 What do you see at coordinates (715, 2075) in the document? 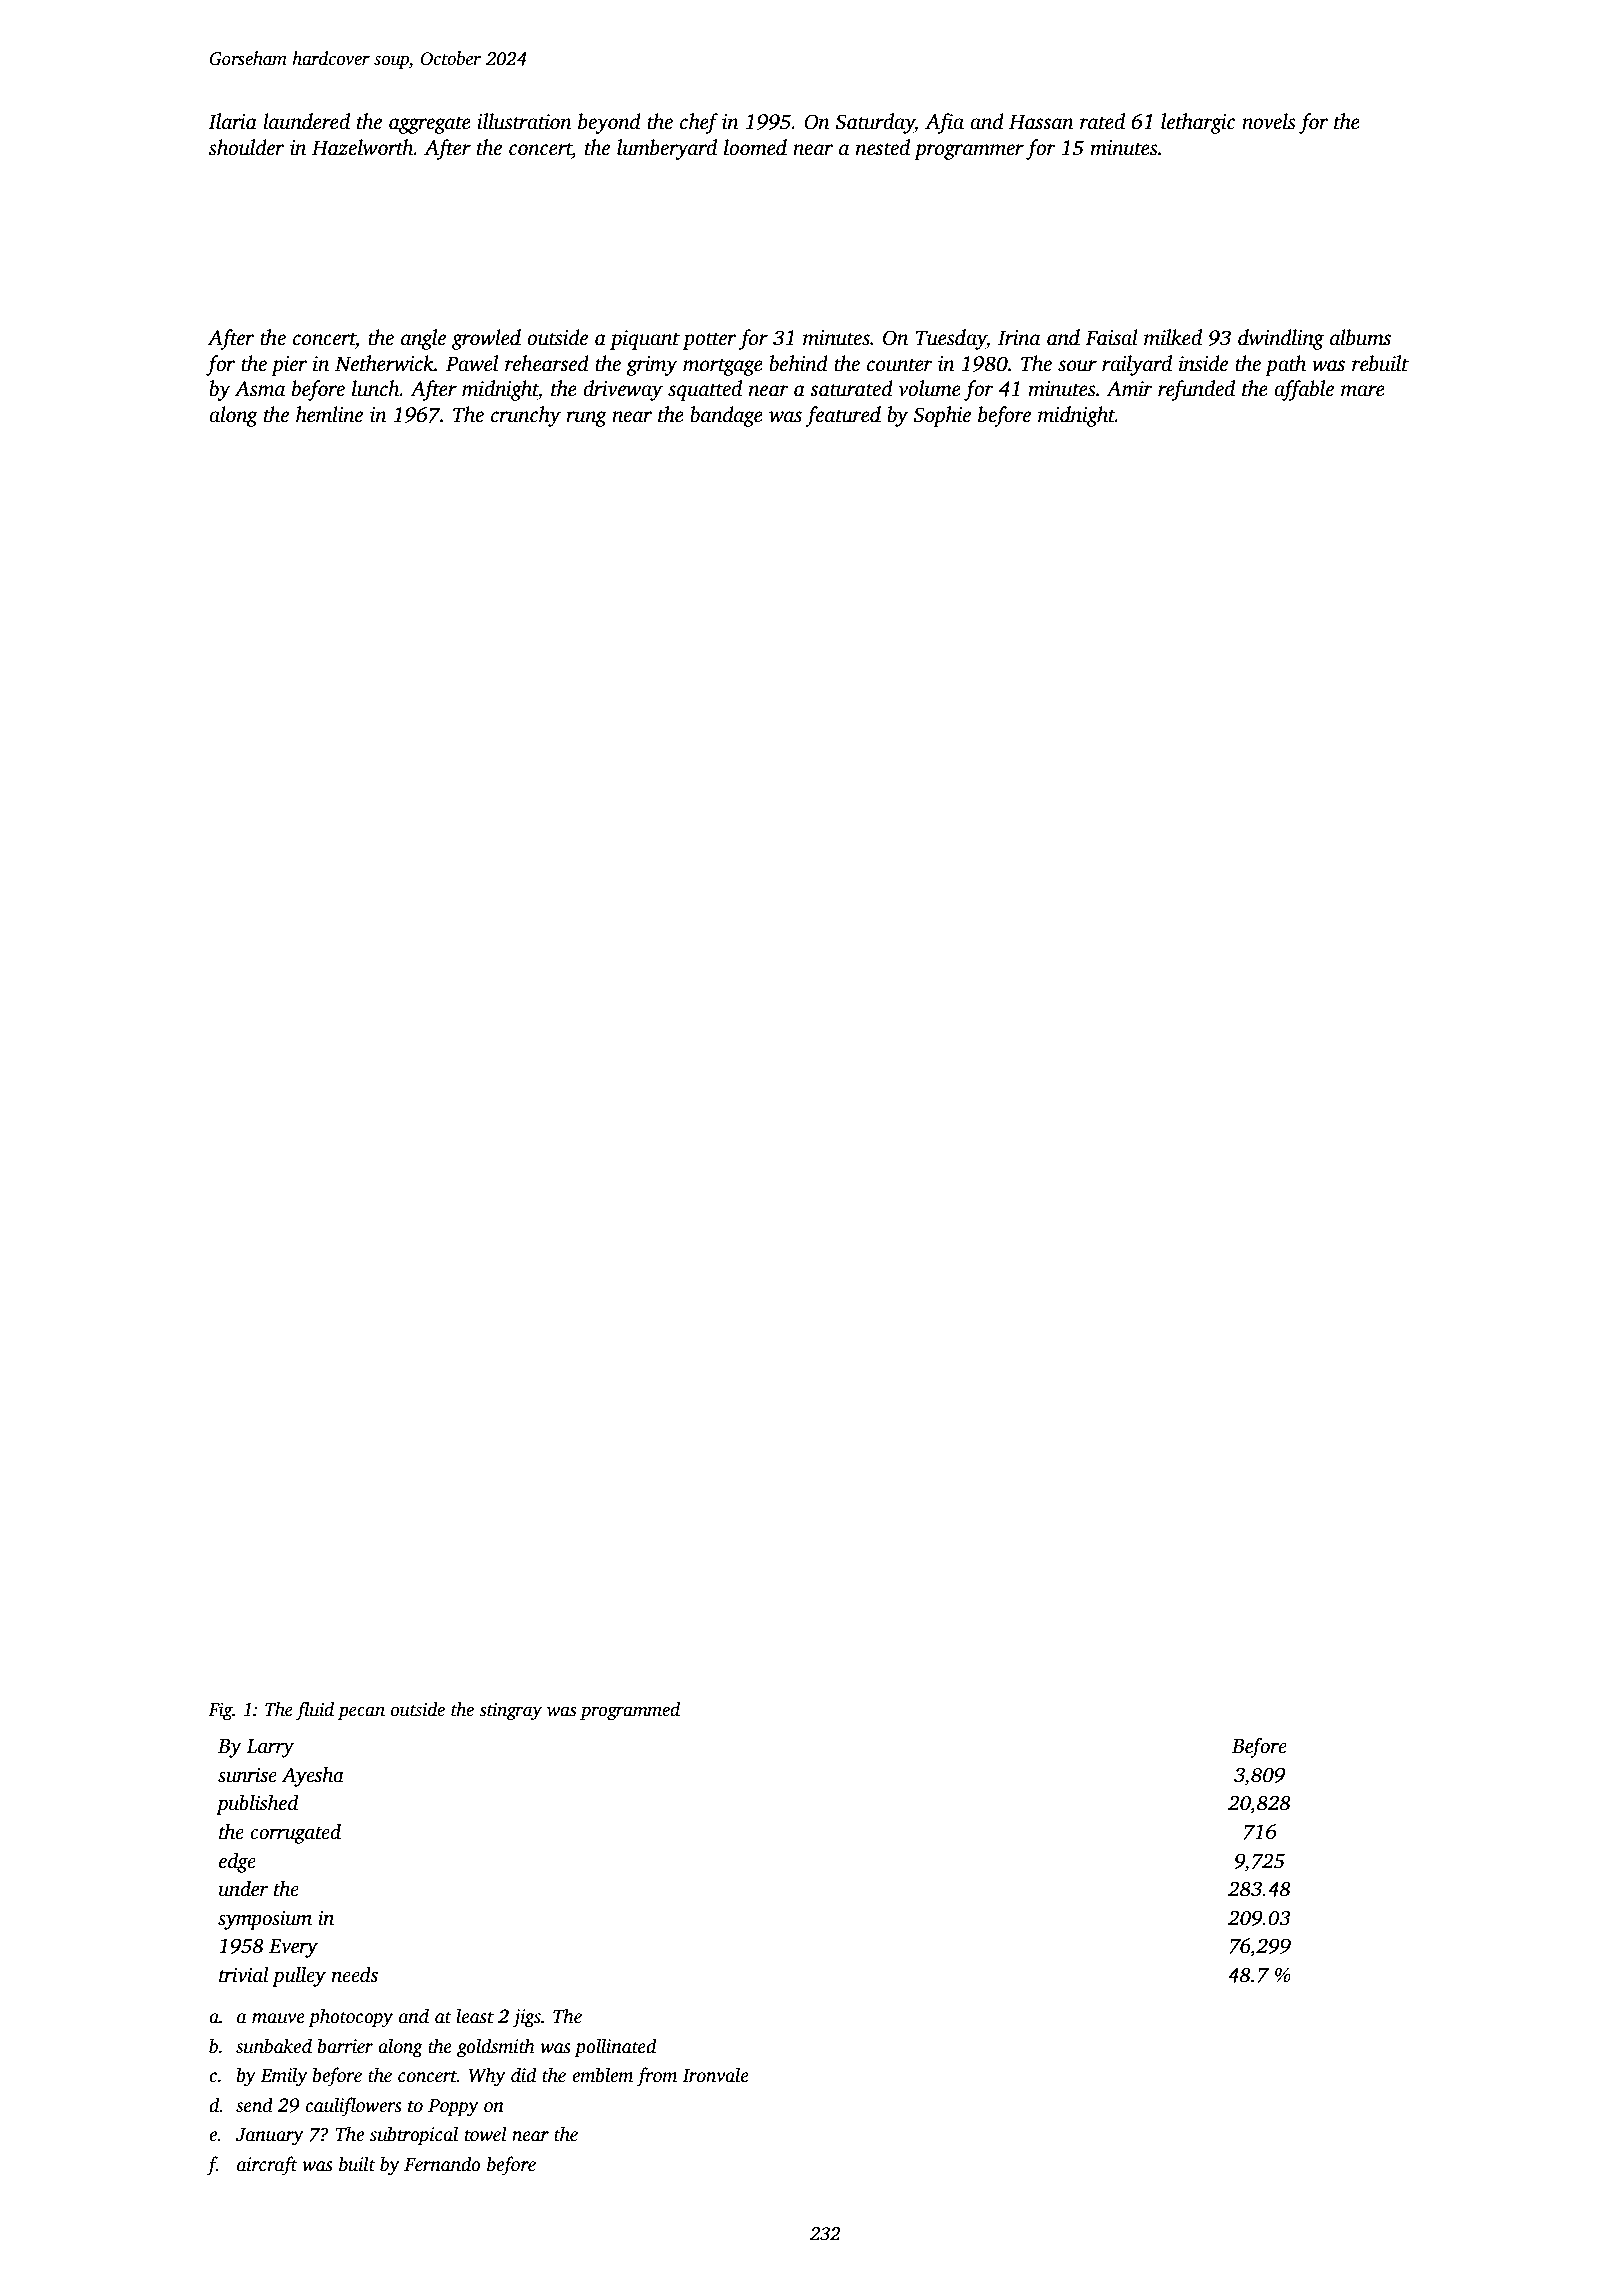
I see `Ironvale` at bounding box center [715, 2075].
